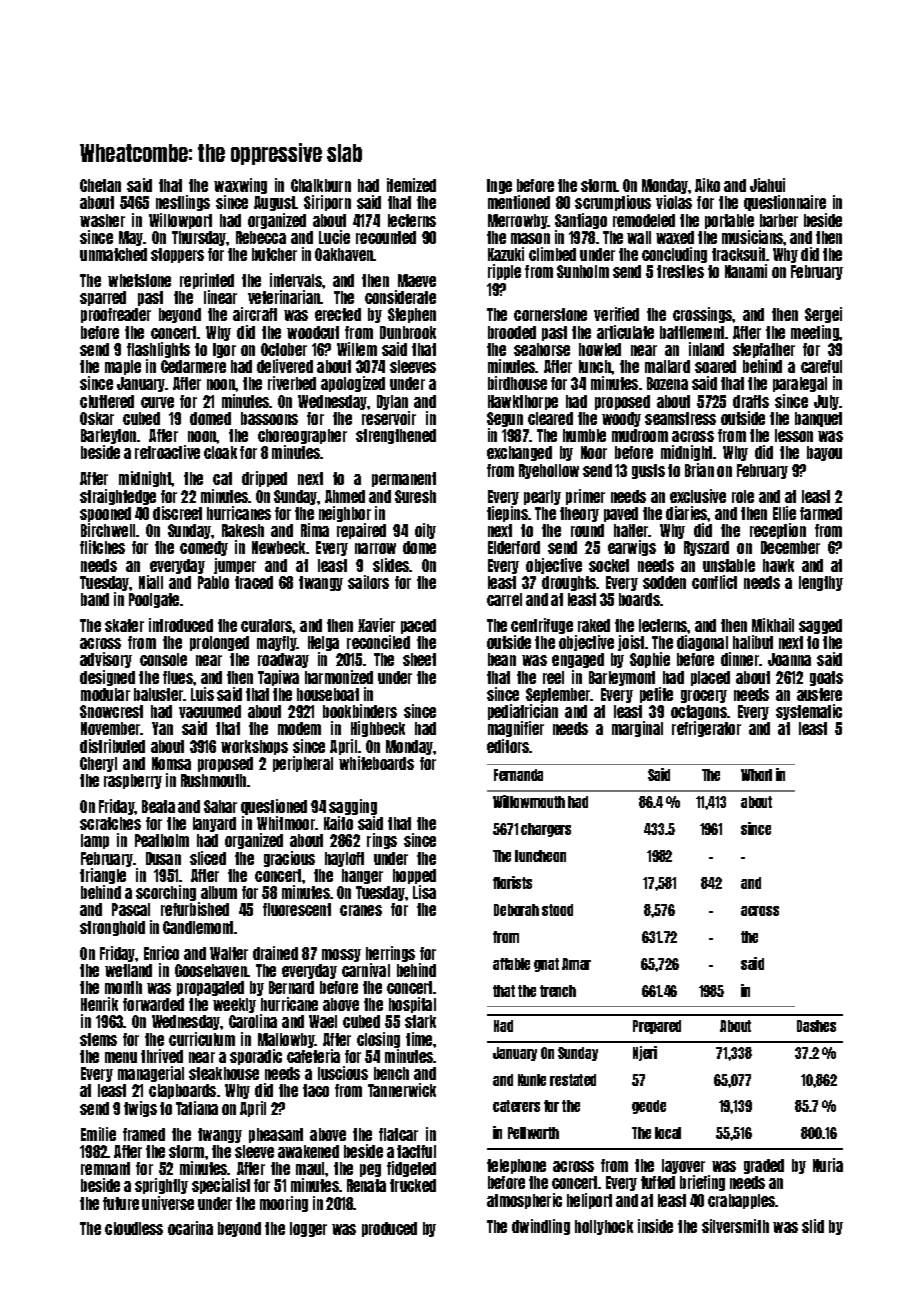 Image resolution: width=924 pixels, height=1311 pixels. I want to click on future, so click(121, 1203).
